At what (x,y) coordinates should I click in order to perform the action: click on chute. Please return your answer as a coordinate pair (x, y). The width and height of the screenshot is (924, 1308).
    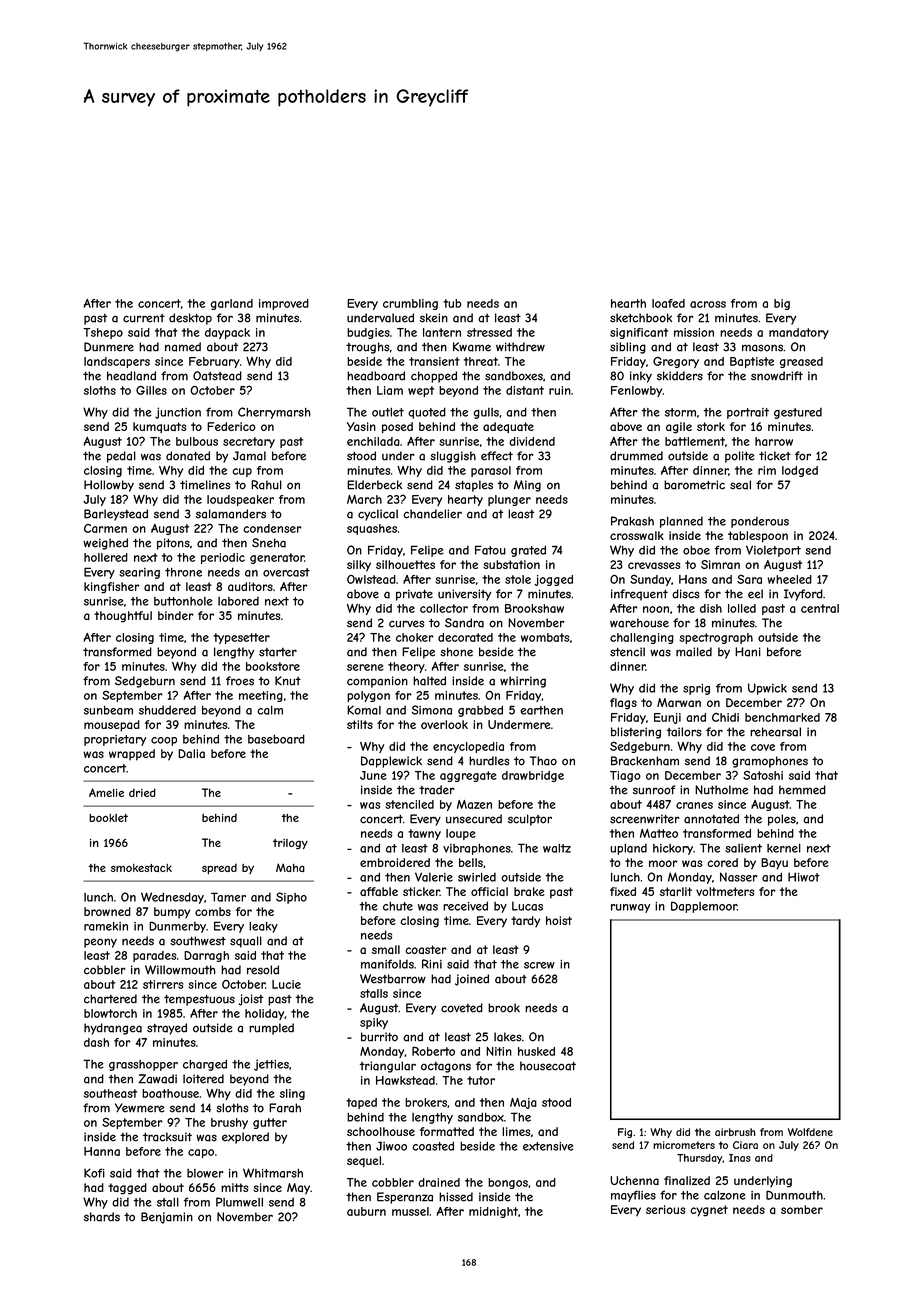
    Looking at the image, I should click on (398, 906).
